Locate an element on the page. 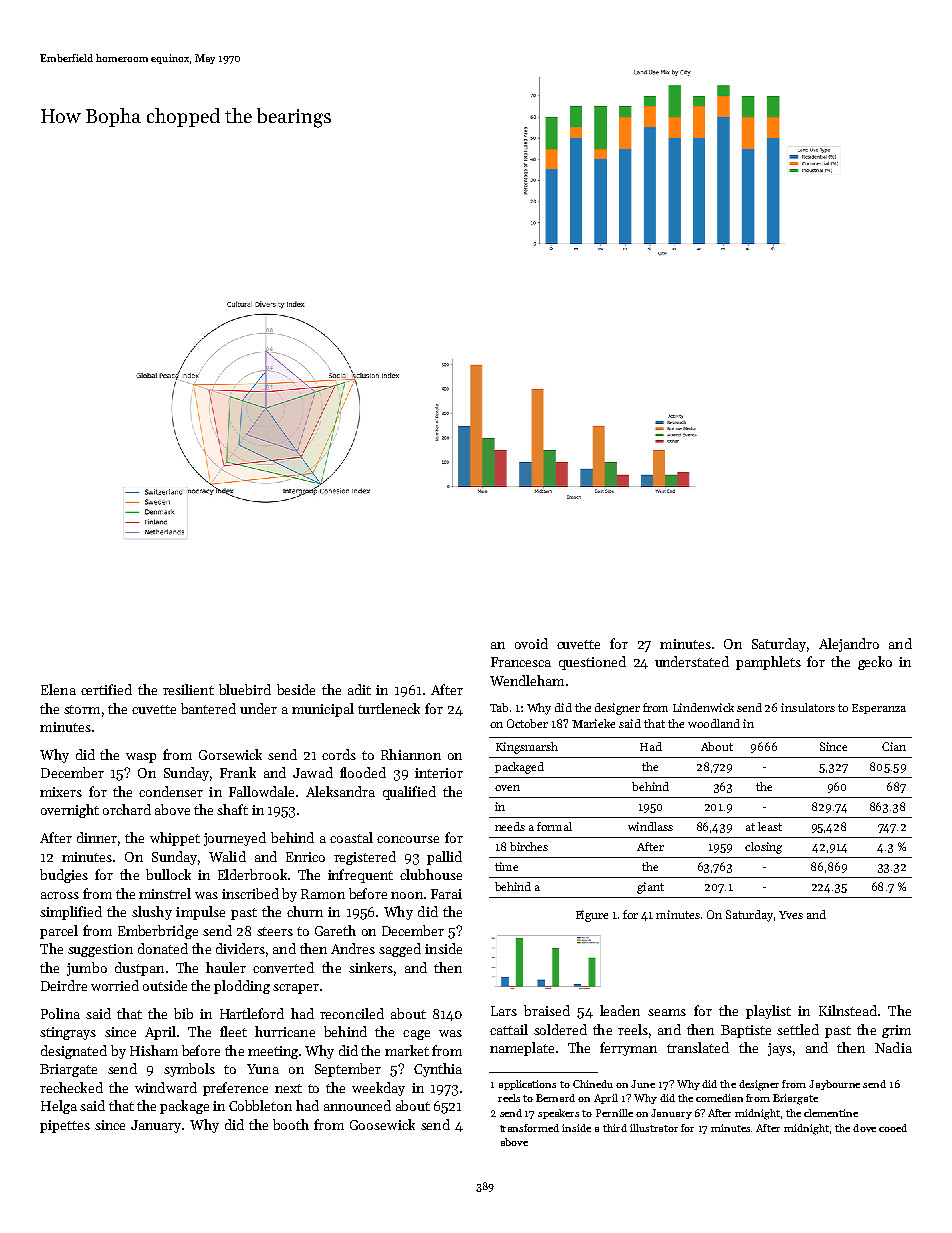 Image resolution: width=952 pixels, height=1233 pixels. gecko is located at coordinates (875, 663).
